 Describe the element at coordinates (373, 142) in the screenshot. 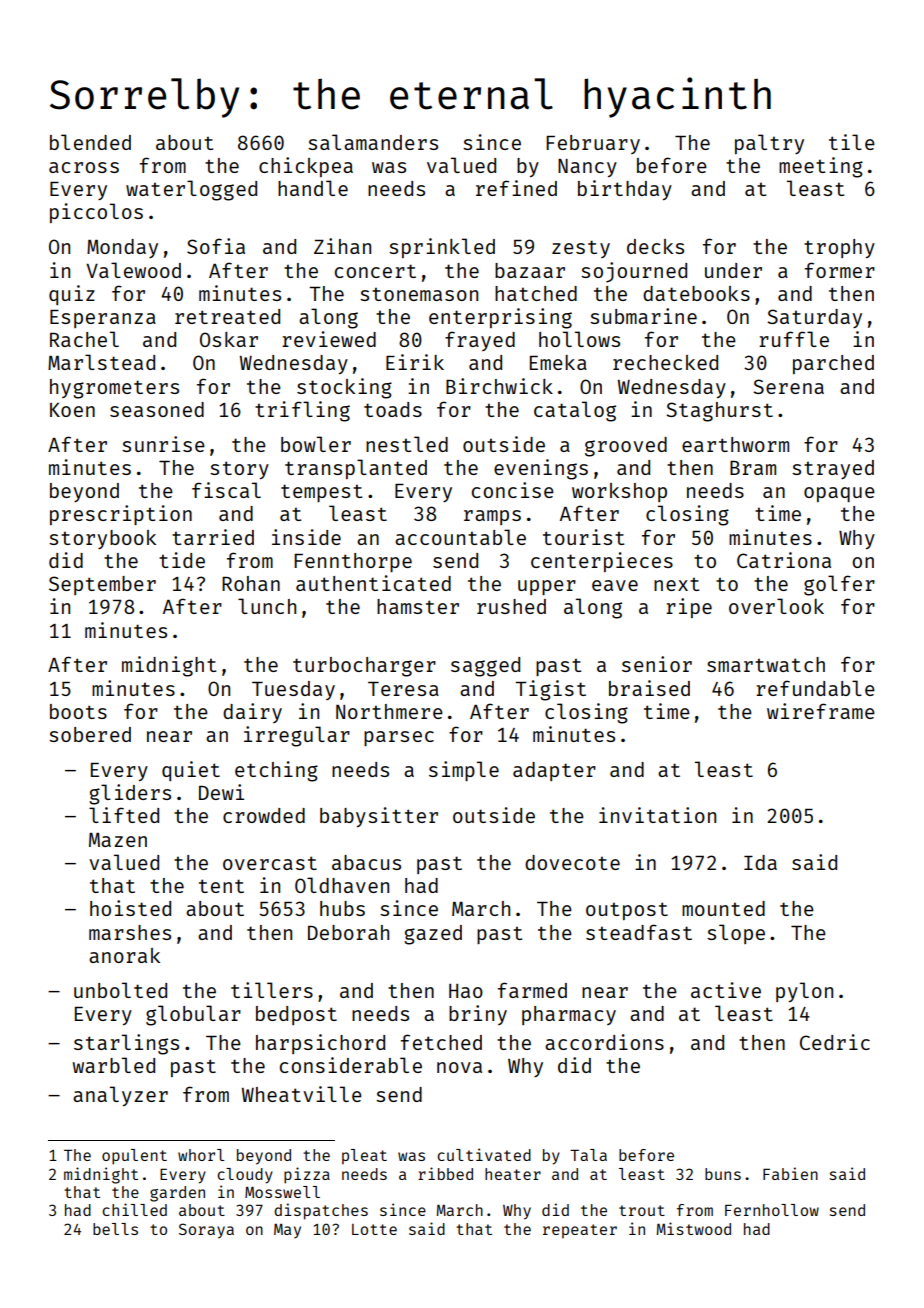

I see `salamanders` at that location.
